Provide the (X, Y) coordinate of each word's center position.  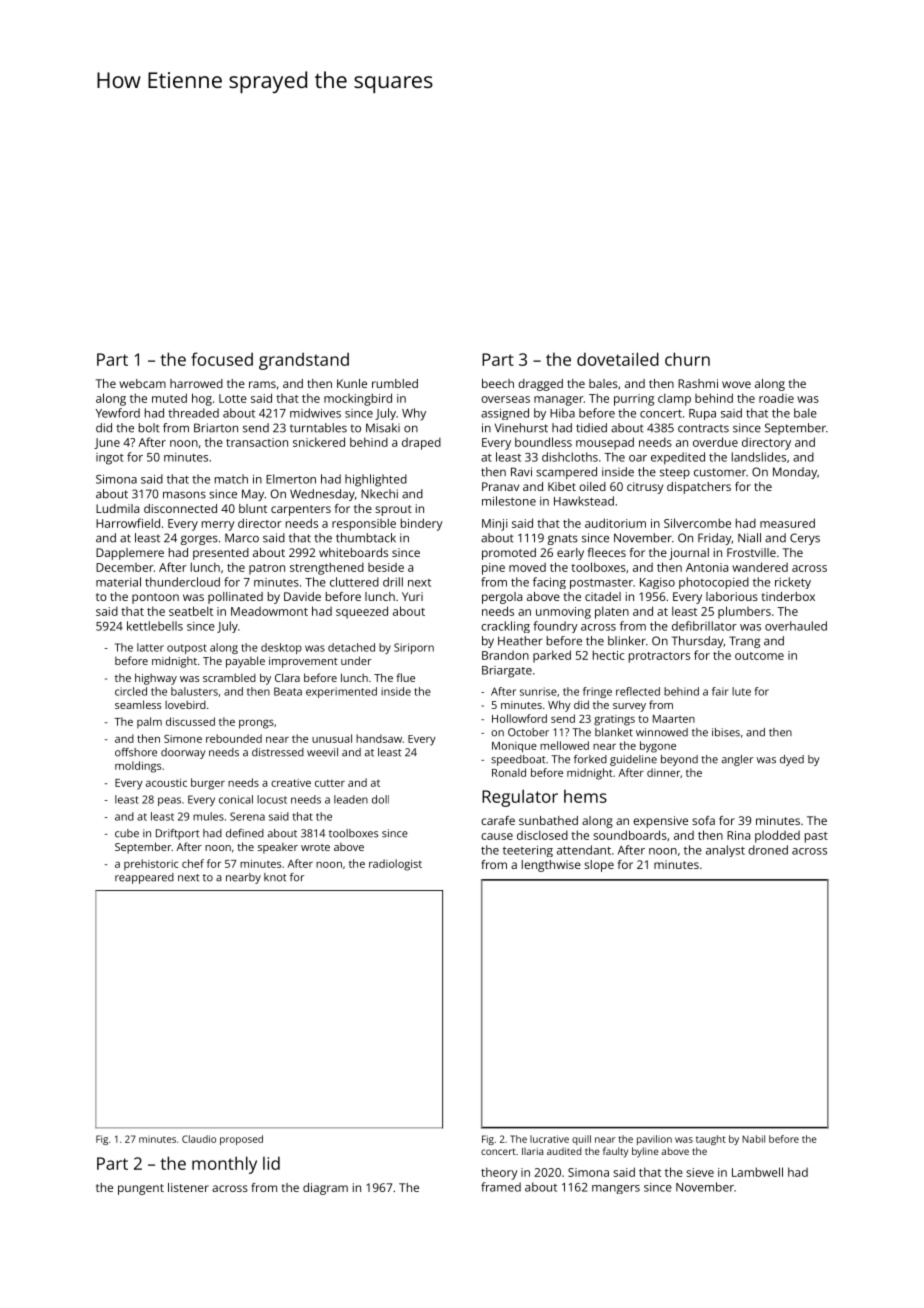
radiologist (395, 865)
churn (687, 359)
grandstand (304, 361)
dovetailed (618, 359)
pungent (141, 1189)
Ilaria (532, 1151)
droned (768, 850)
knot (275, 877)
